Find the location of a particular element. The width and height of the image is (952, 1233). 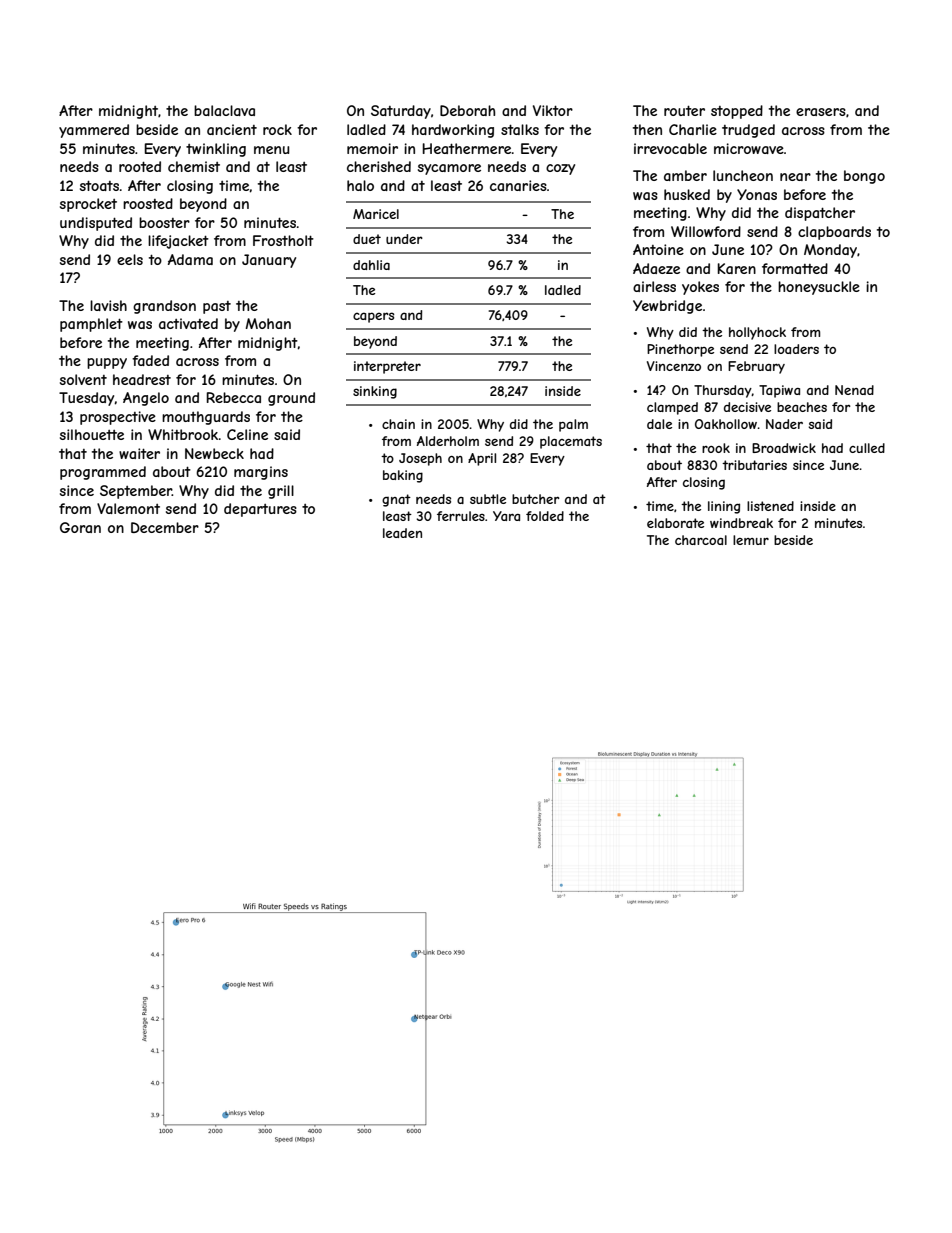

Nenad is located at coordinates (854, 390).
